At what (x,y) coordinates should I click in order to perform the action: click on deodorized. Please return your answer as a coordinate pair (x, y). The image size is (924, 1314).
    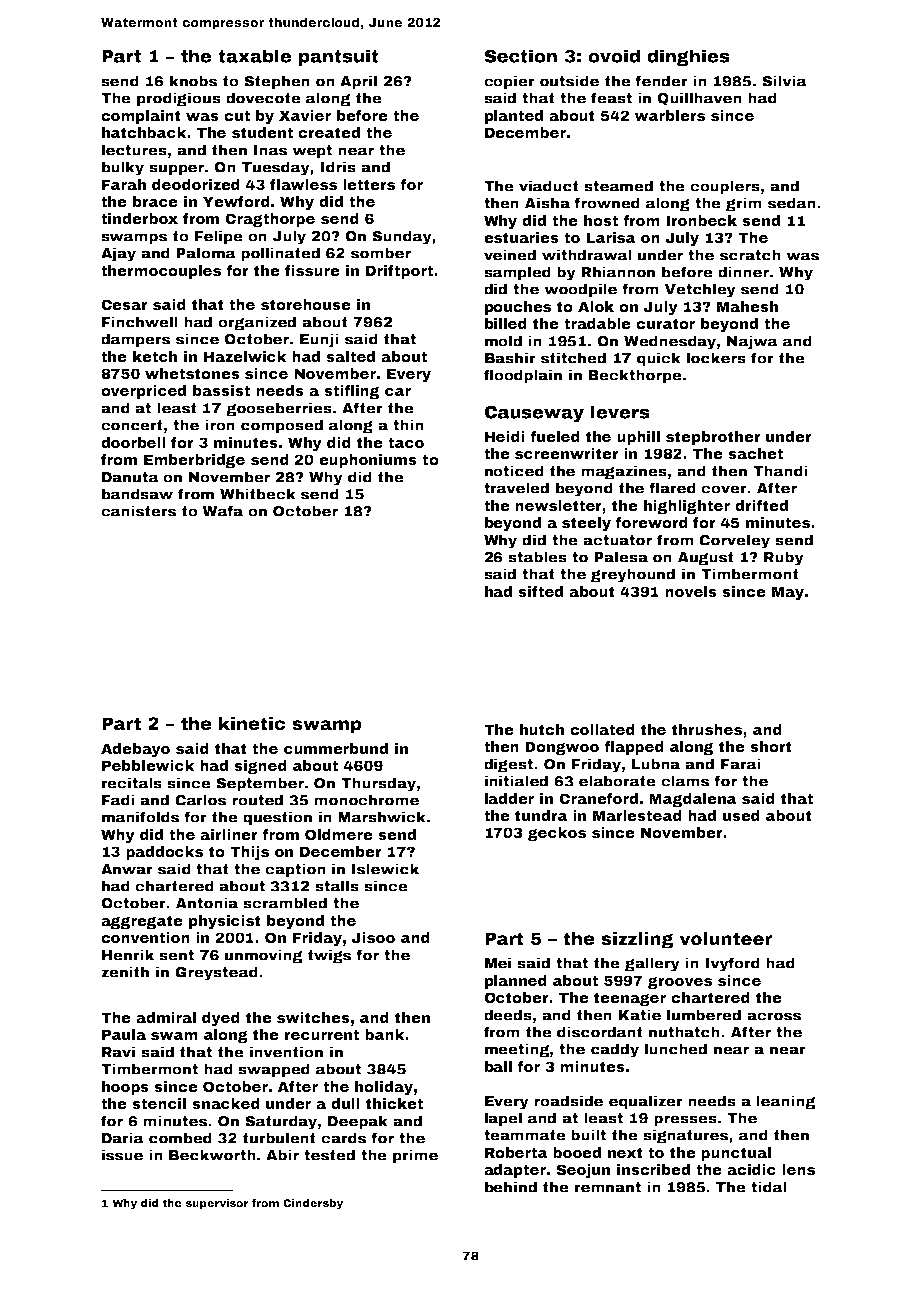
    Looking at the image, I should click on (196, 184).
